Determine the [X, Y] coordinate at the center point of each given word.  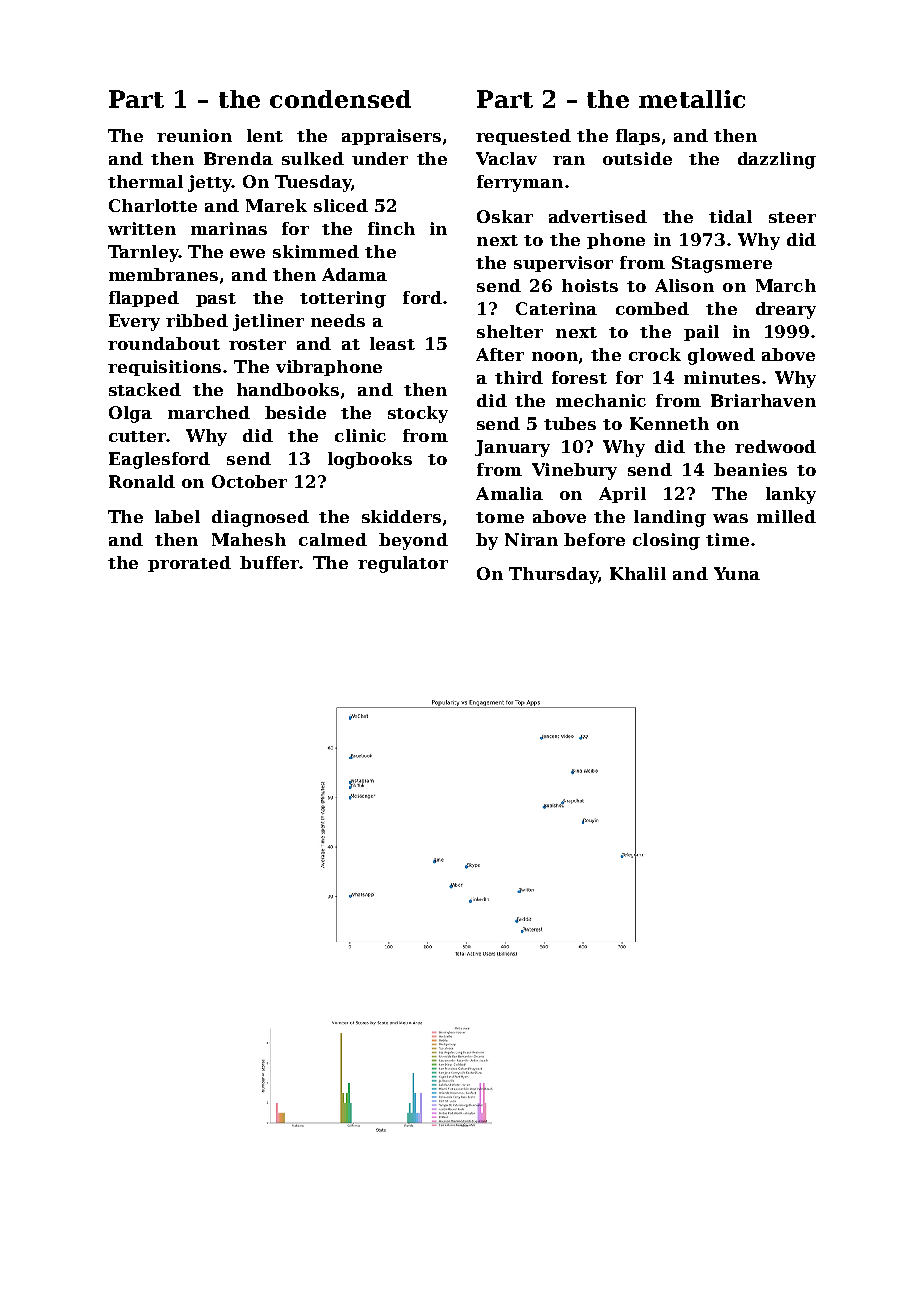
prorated [189, 564]
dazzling [777, 160]
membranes [163, 274]
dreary [786, 310]
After [500, 354]
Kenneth [669, 423]
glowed [721, 356]
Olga [130, 414]
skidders [401, 516]
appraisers [391, 137]
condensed [340, 99]
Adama [354, 274]
